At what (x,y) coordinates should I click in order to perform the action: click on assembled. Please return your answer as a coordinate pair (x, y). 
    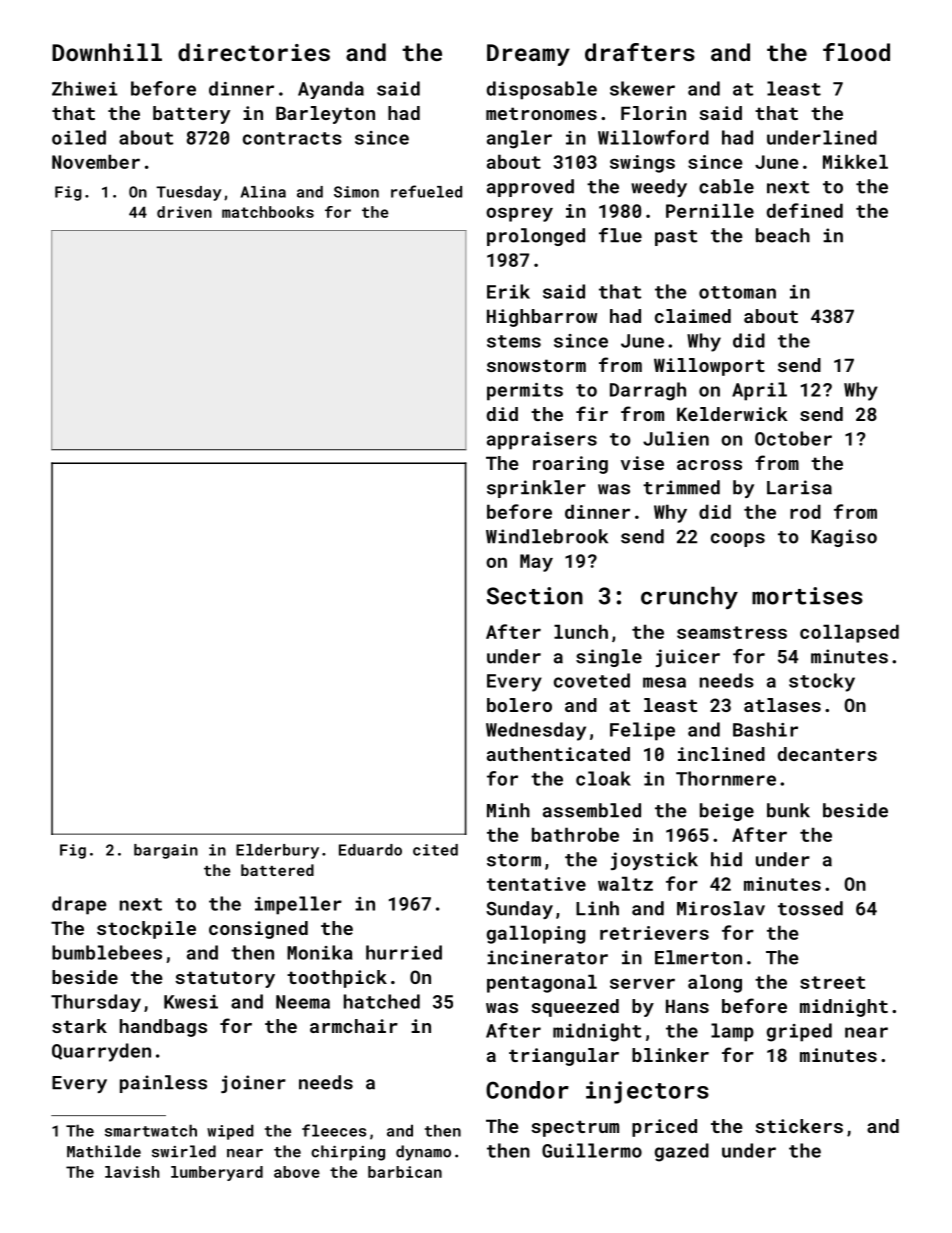
    Looking at the image, I should click on (592, 810).
